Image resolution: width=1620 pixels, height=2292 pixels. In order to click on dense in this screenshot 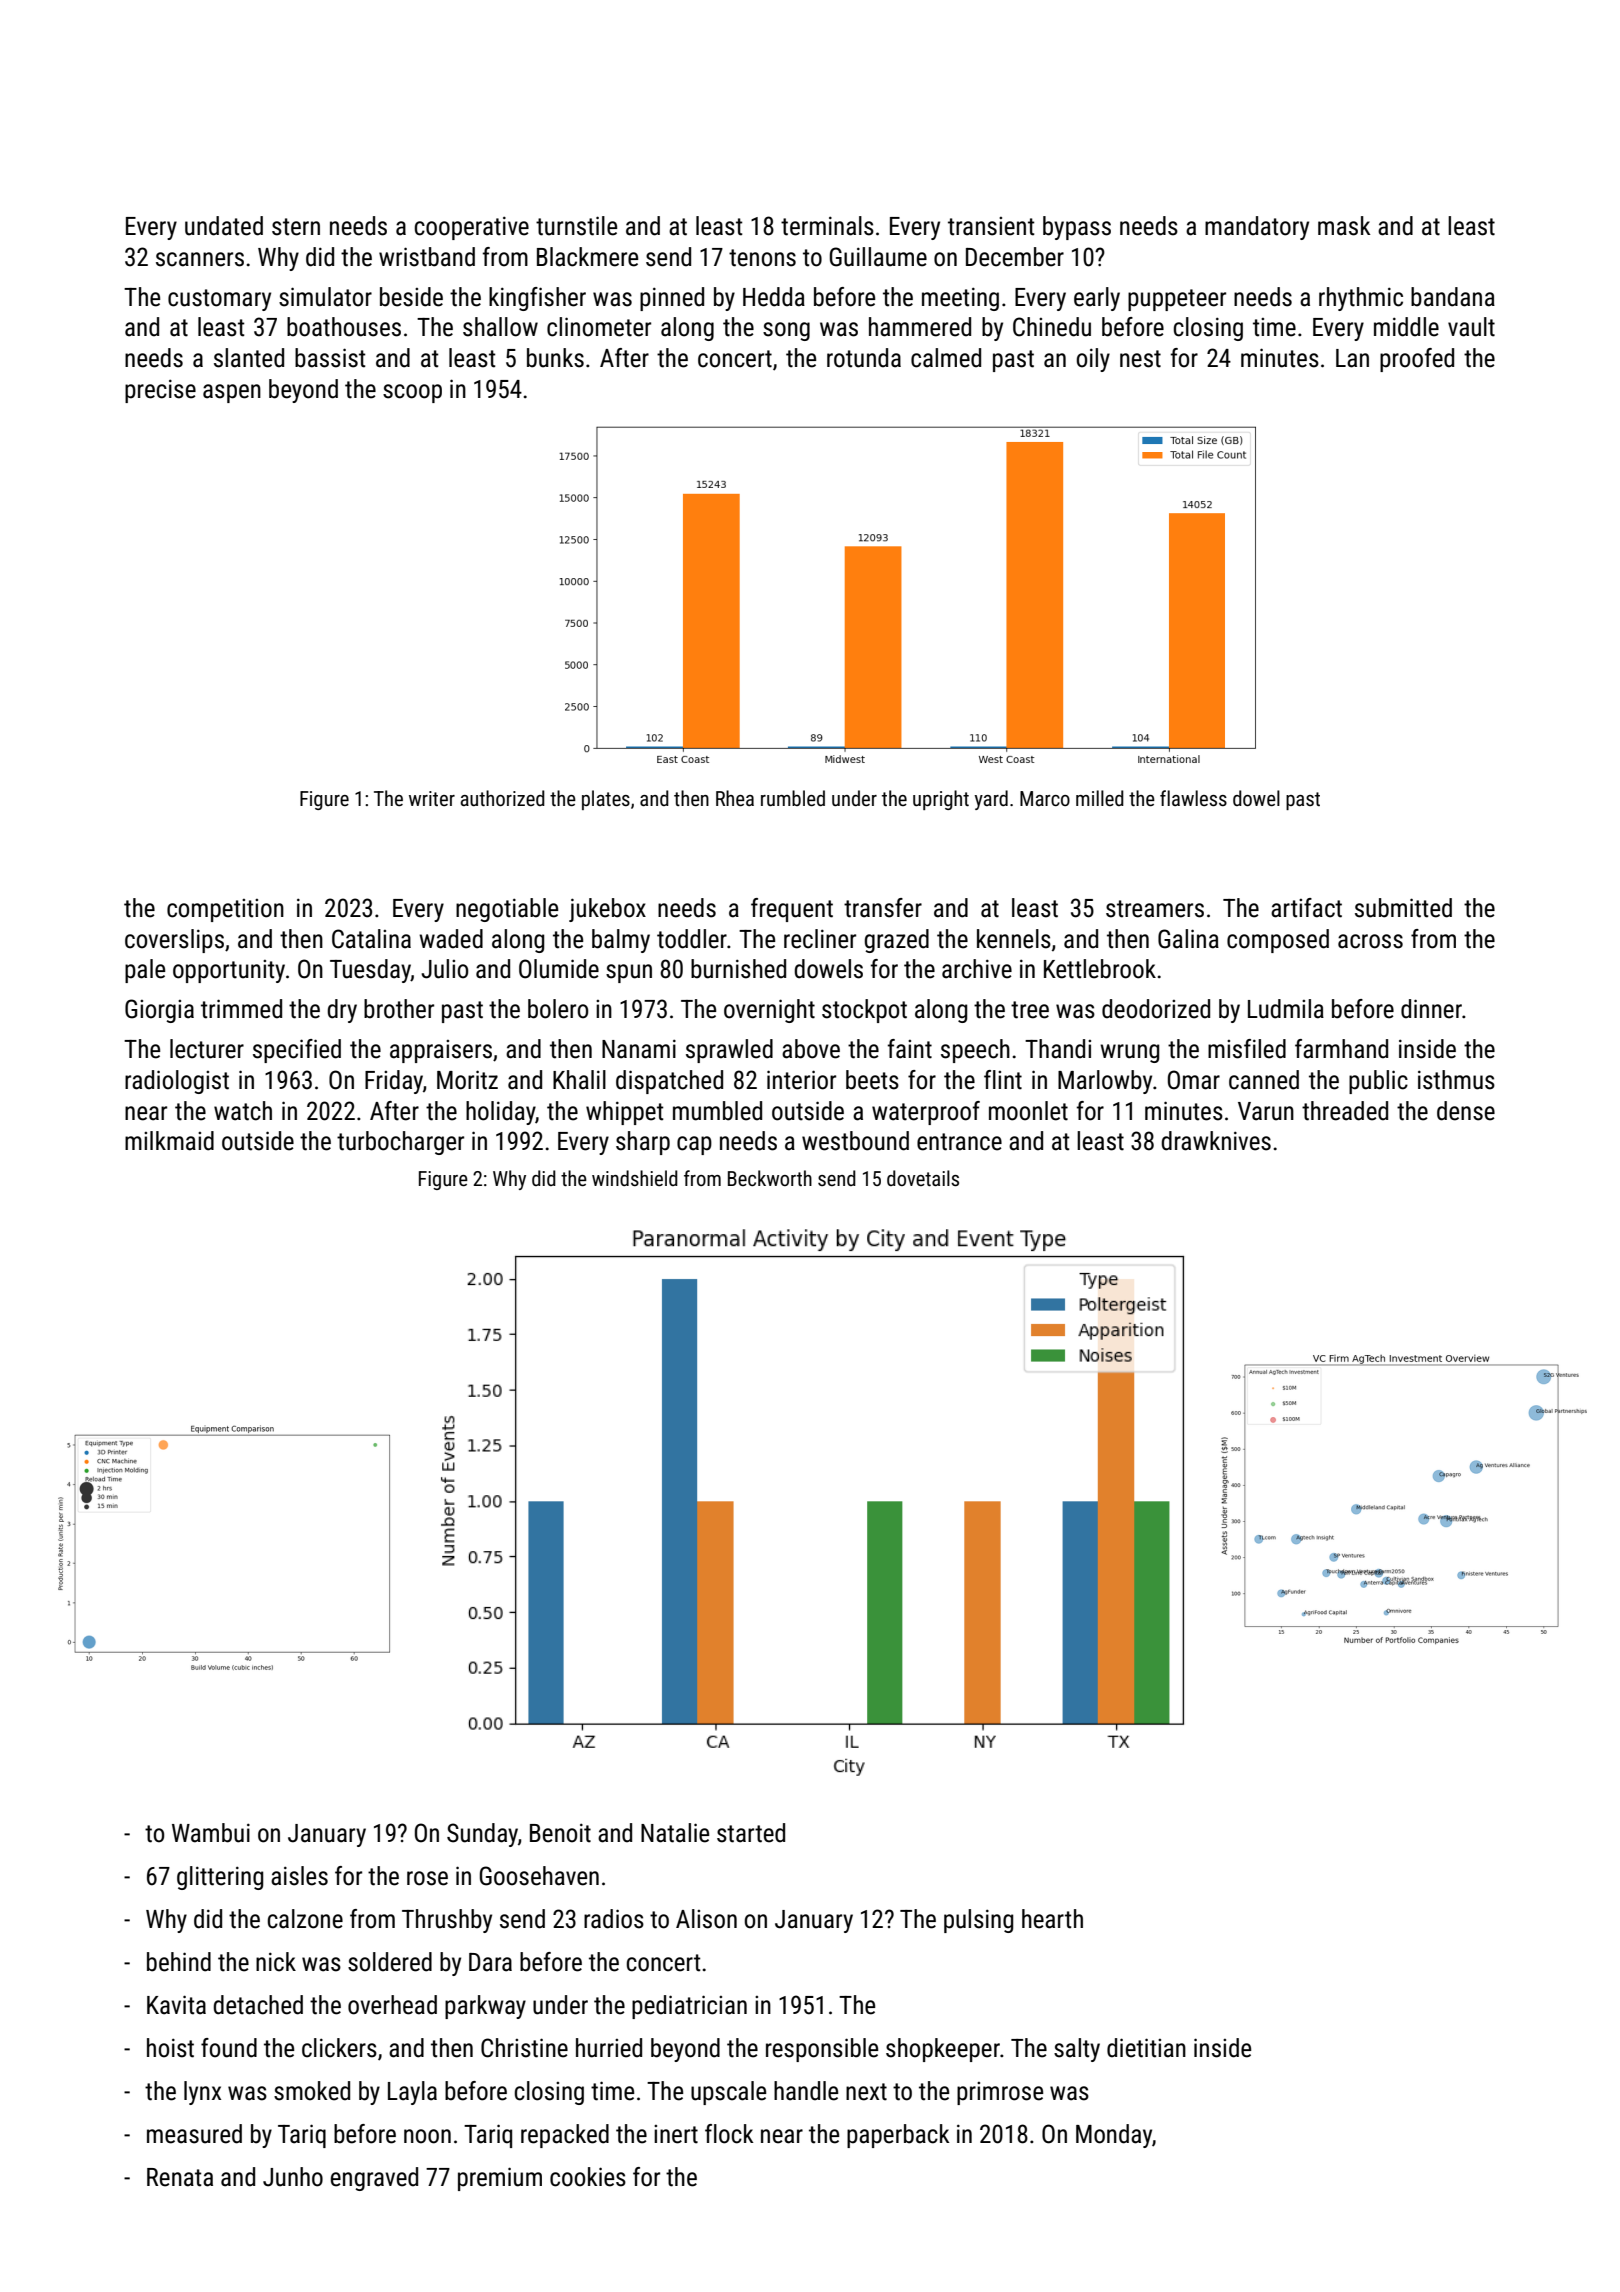, I will do `click(1466, 1111)`.
